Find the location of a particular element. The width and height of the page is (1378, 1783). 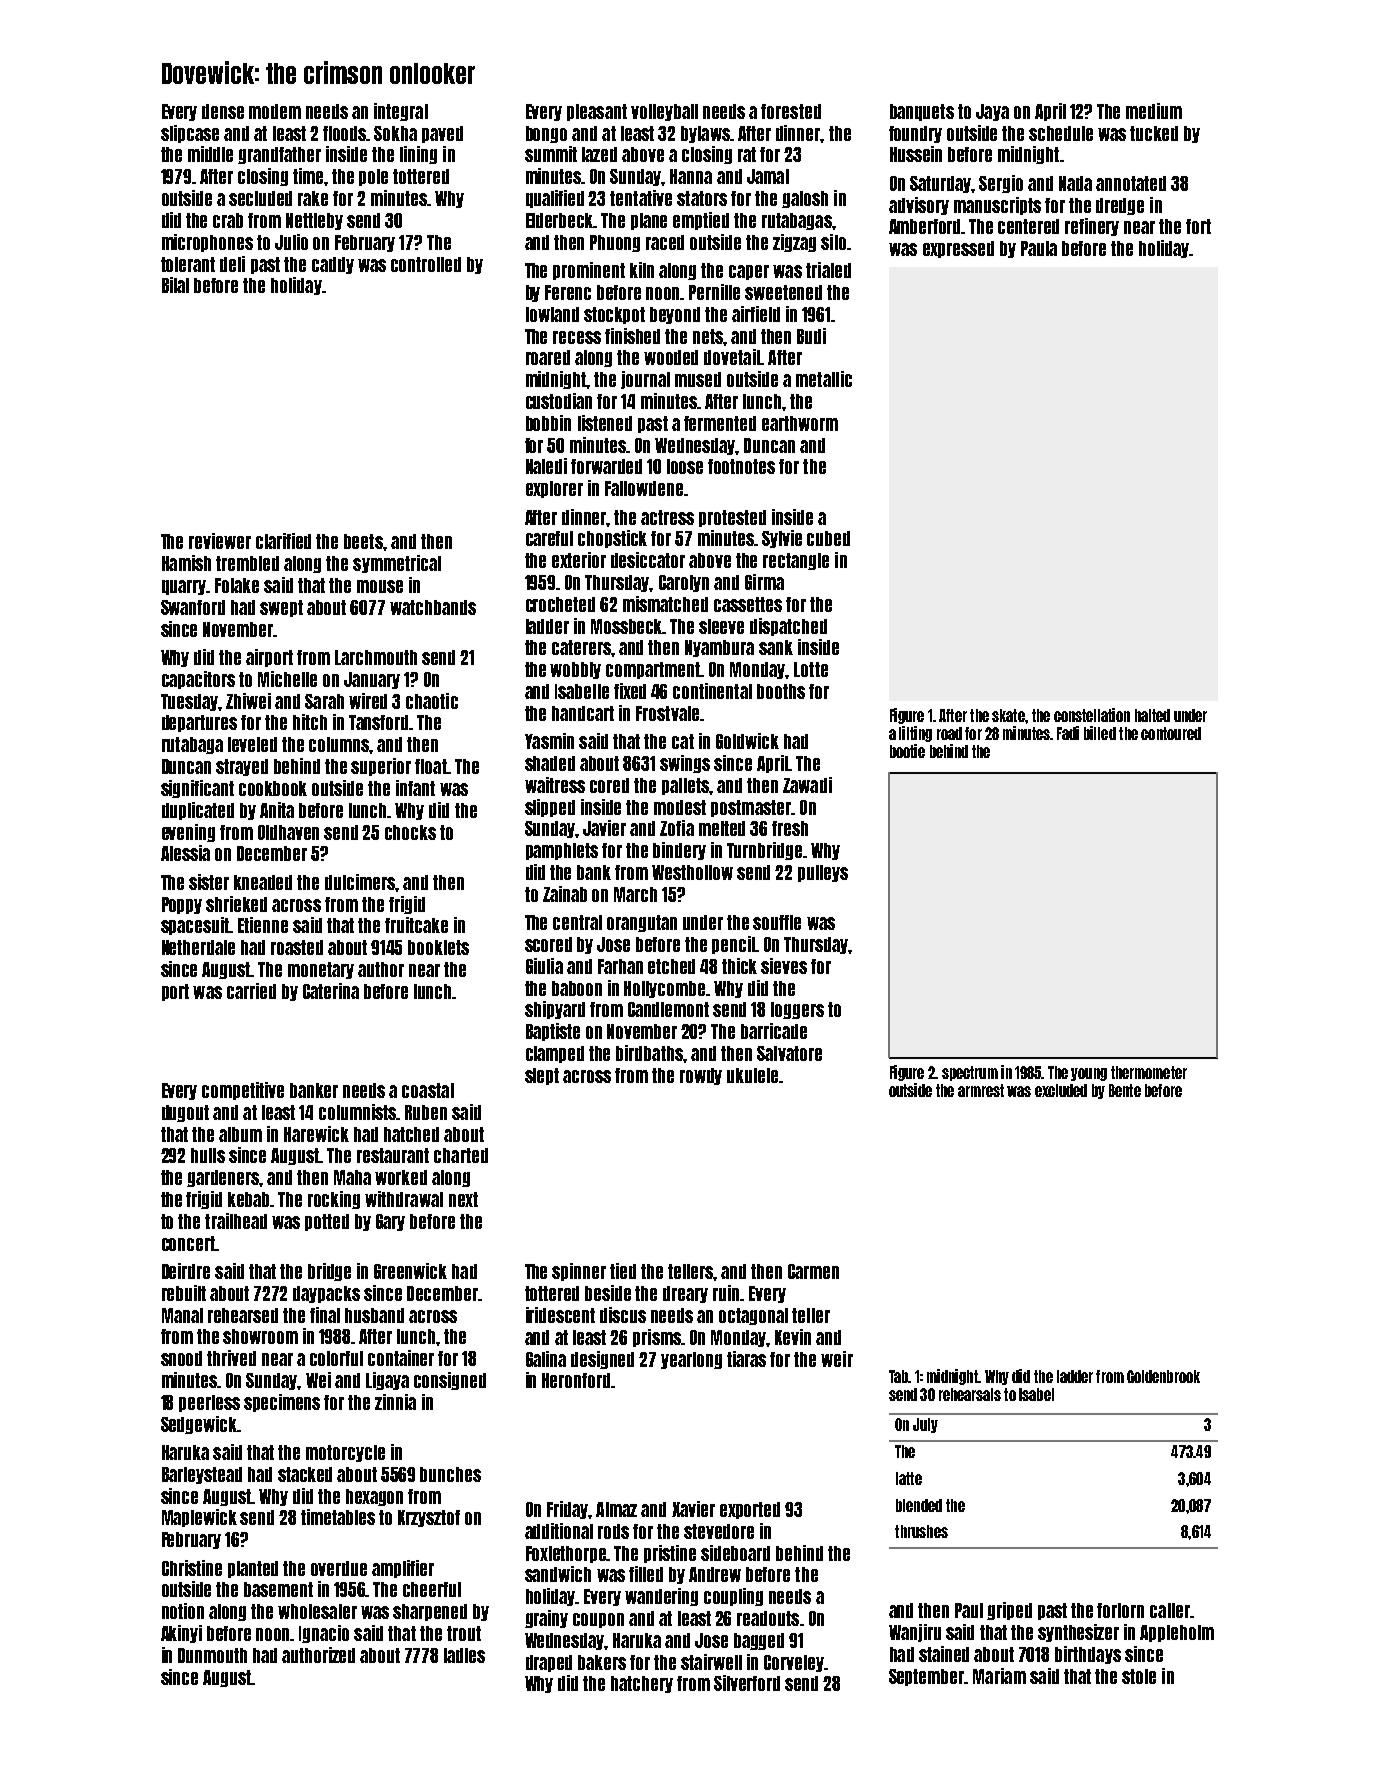

carried is located at coordinates (251, 991).
